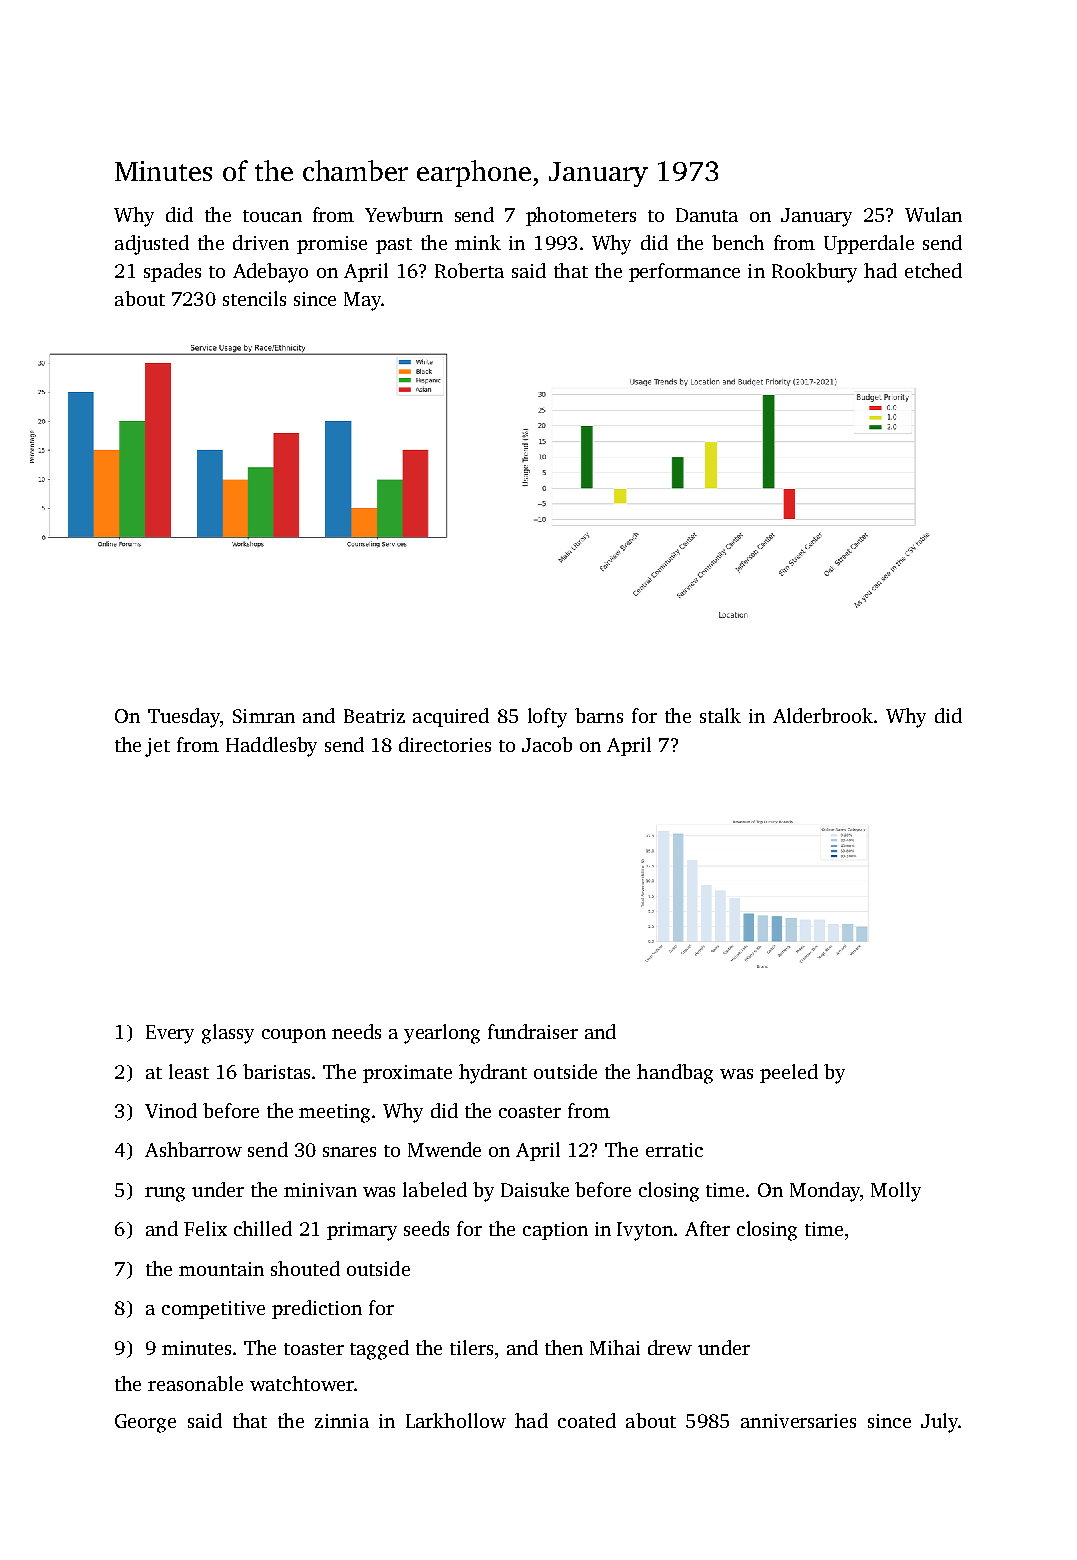  What do you see at coordinates (152, 245) in the screenshot?
I see `adjusted` at bounding box center [152, 245].
